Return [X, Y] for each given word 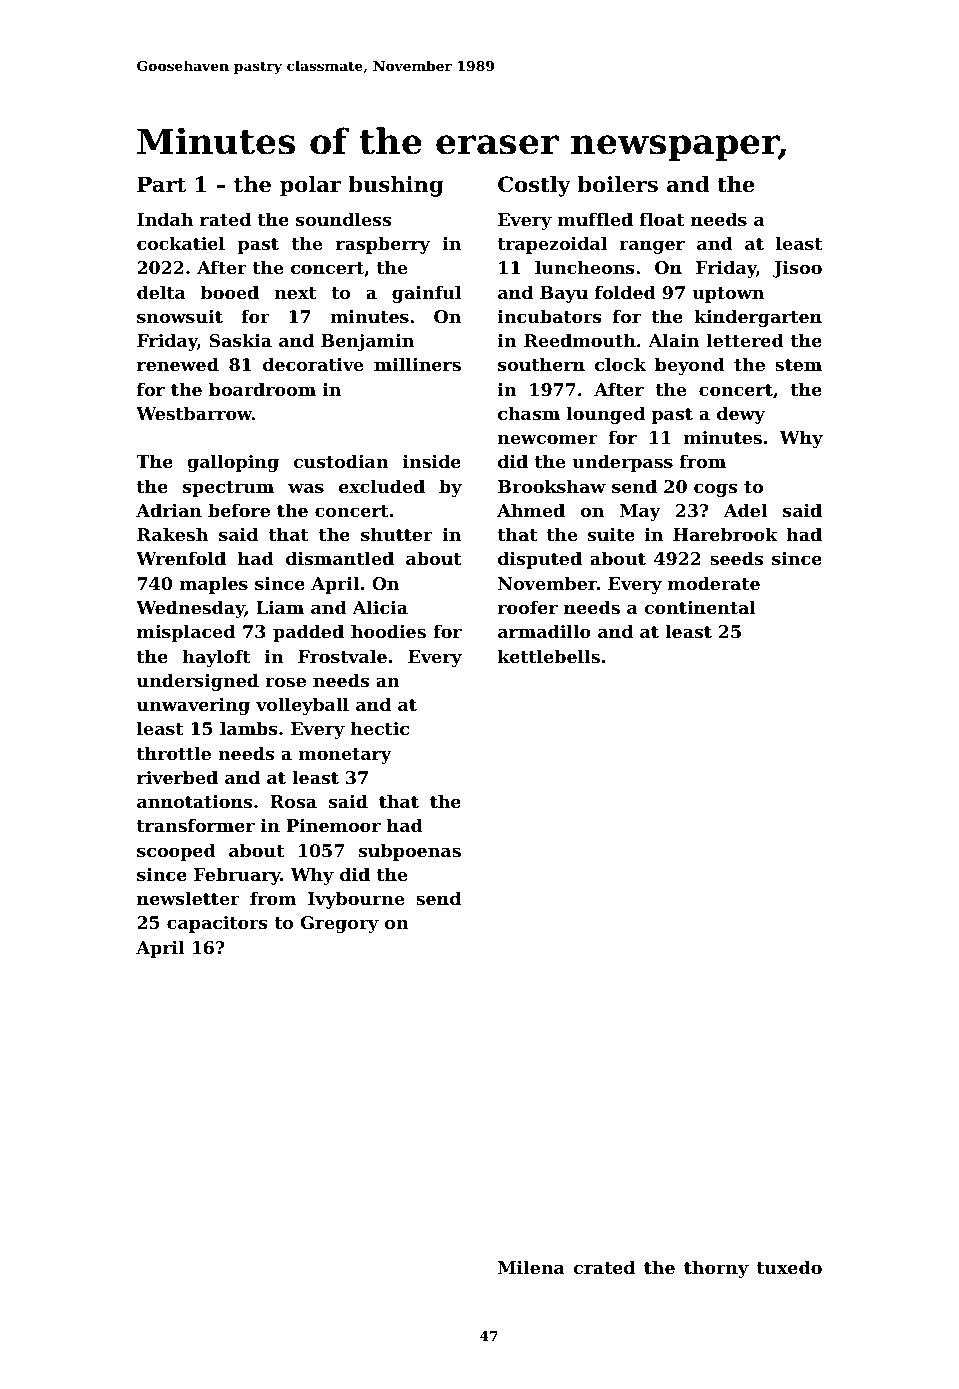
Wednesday [190, 609]
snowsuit [180, 316]
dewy [741, 415]
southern [541, 364]
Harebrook [725, 534]
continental [700, 607]
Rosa [293, 801]
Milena [531, 1267]
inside [432, 461]
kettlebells [549, 656]
